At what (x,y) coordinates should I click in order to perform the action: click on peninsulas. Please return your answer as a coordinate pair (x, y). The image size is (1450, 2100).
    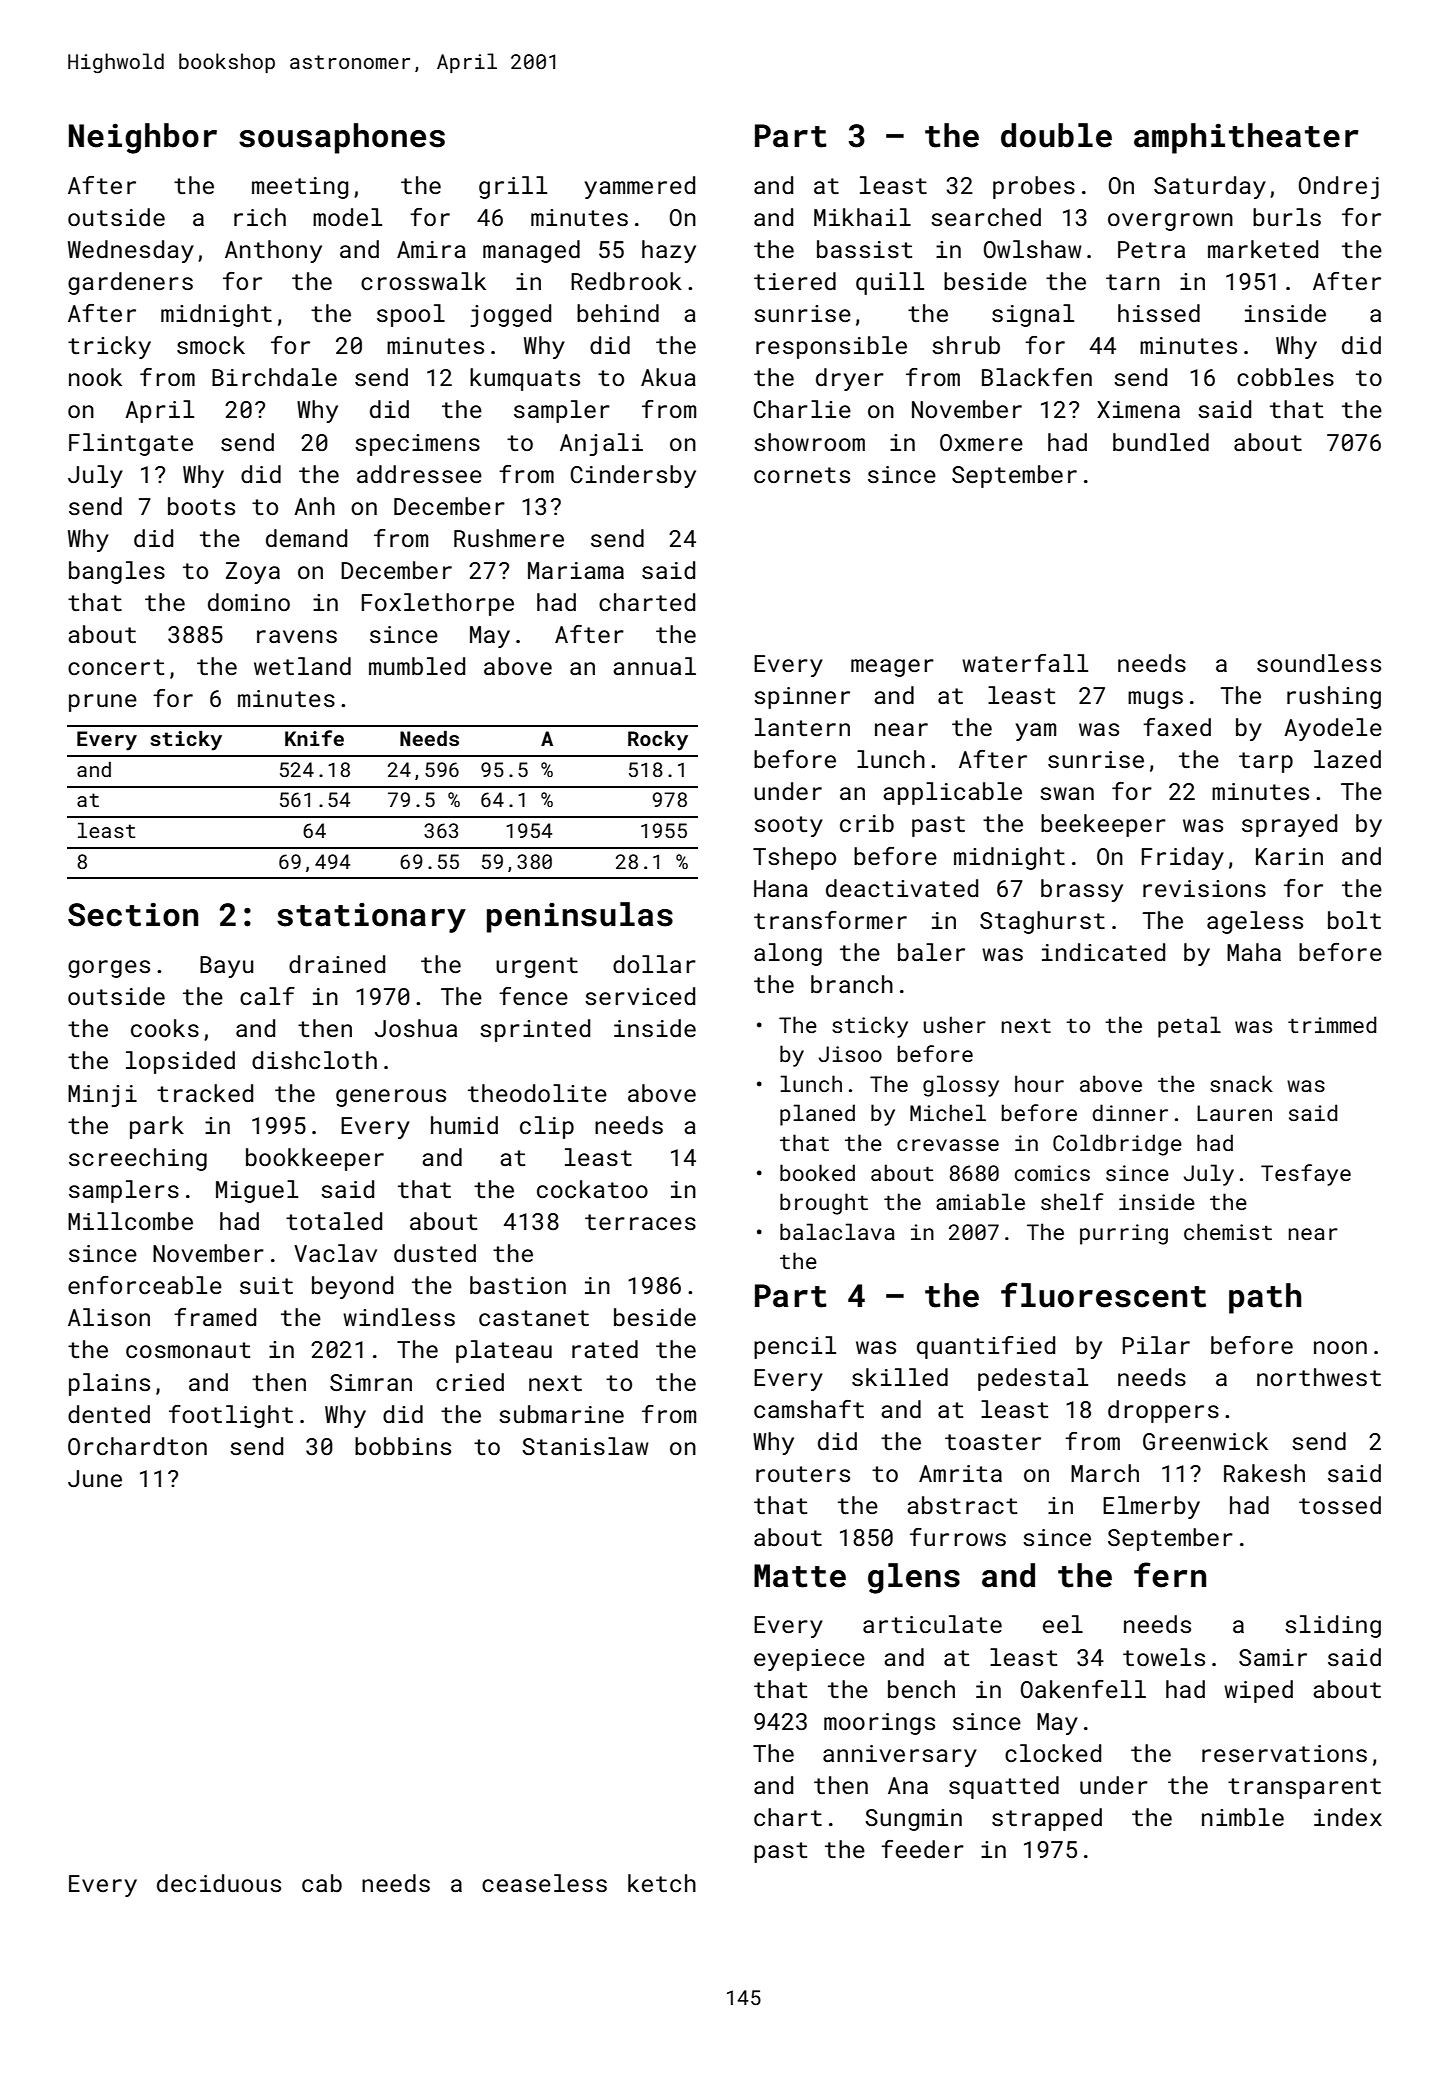
    Looking at the image, I should click on (580, 917).
